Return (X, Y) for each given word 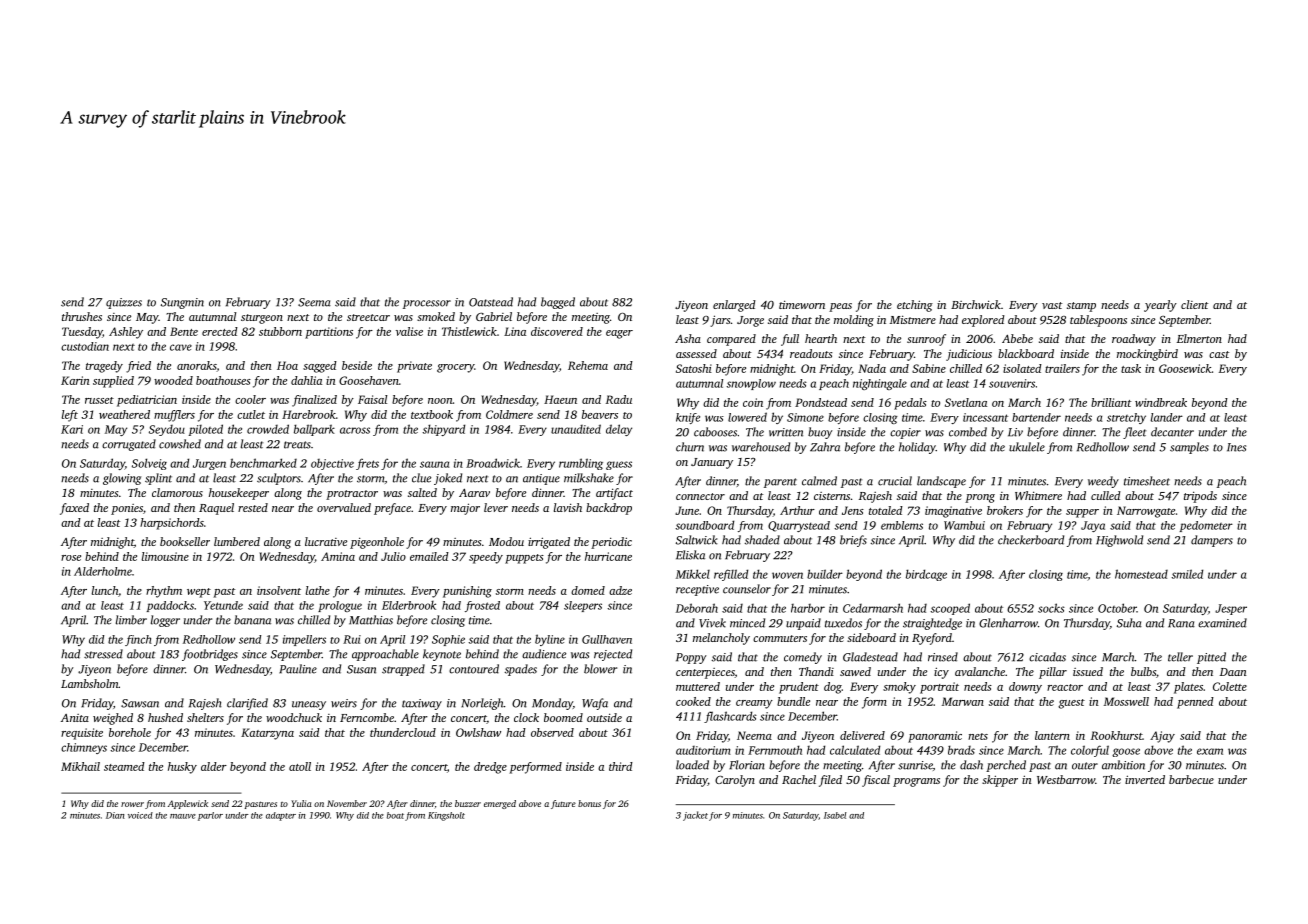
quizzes (124, 303)
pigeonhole (377, 543)
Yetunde (223, 605)
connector (700, 496)
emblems (902, 525)
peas (840, 307)
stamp (1081, 307)
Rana (1181, 623)
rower (132, 804)
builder (825, 574)
